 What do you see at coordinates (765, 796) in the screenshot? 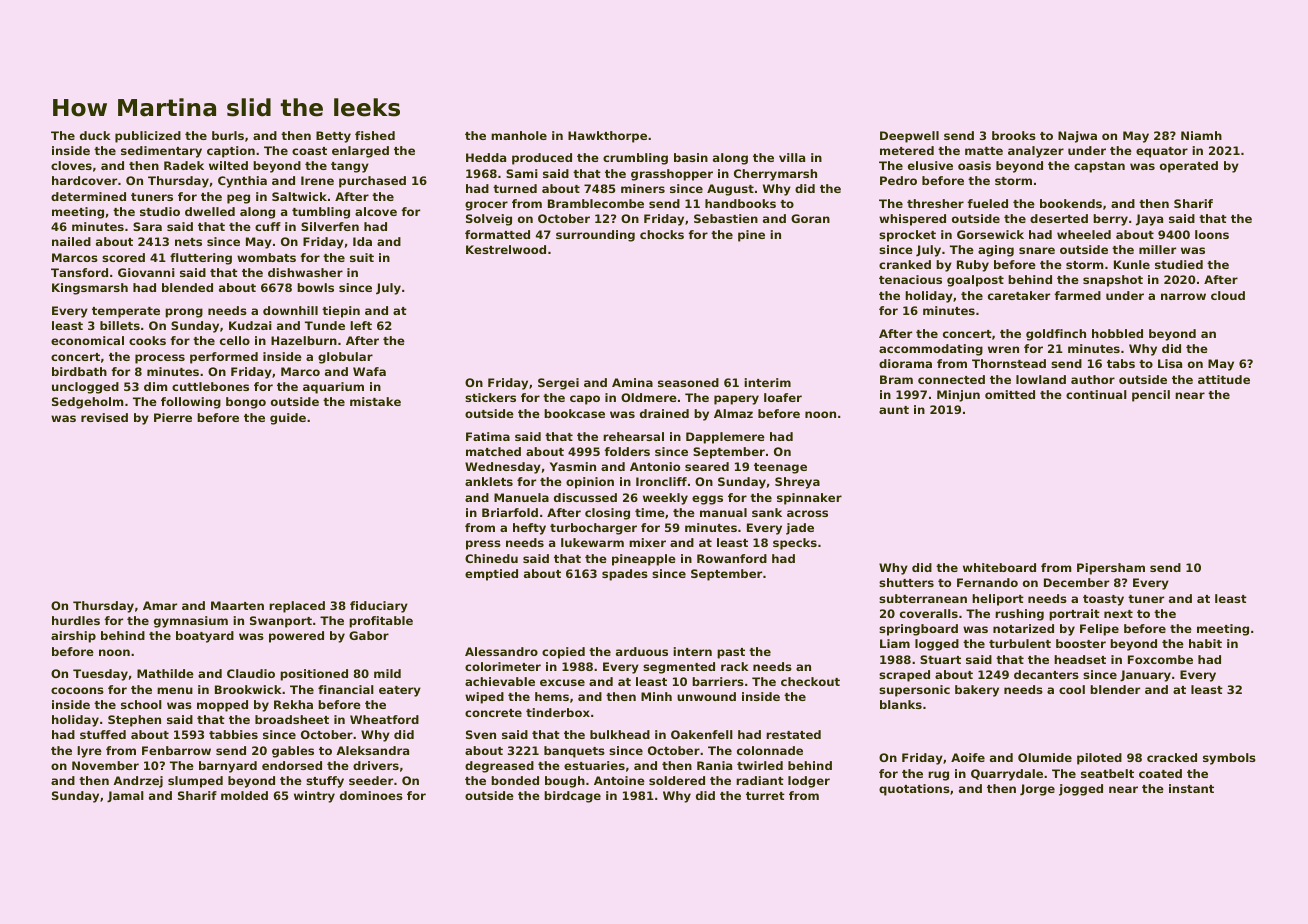
I see `turret` at bounding box center [765, 796].
